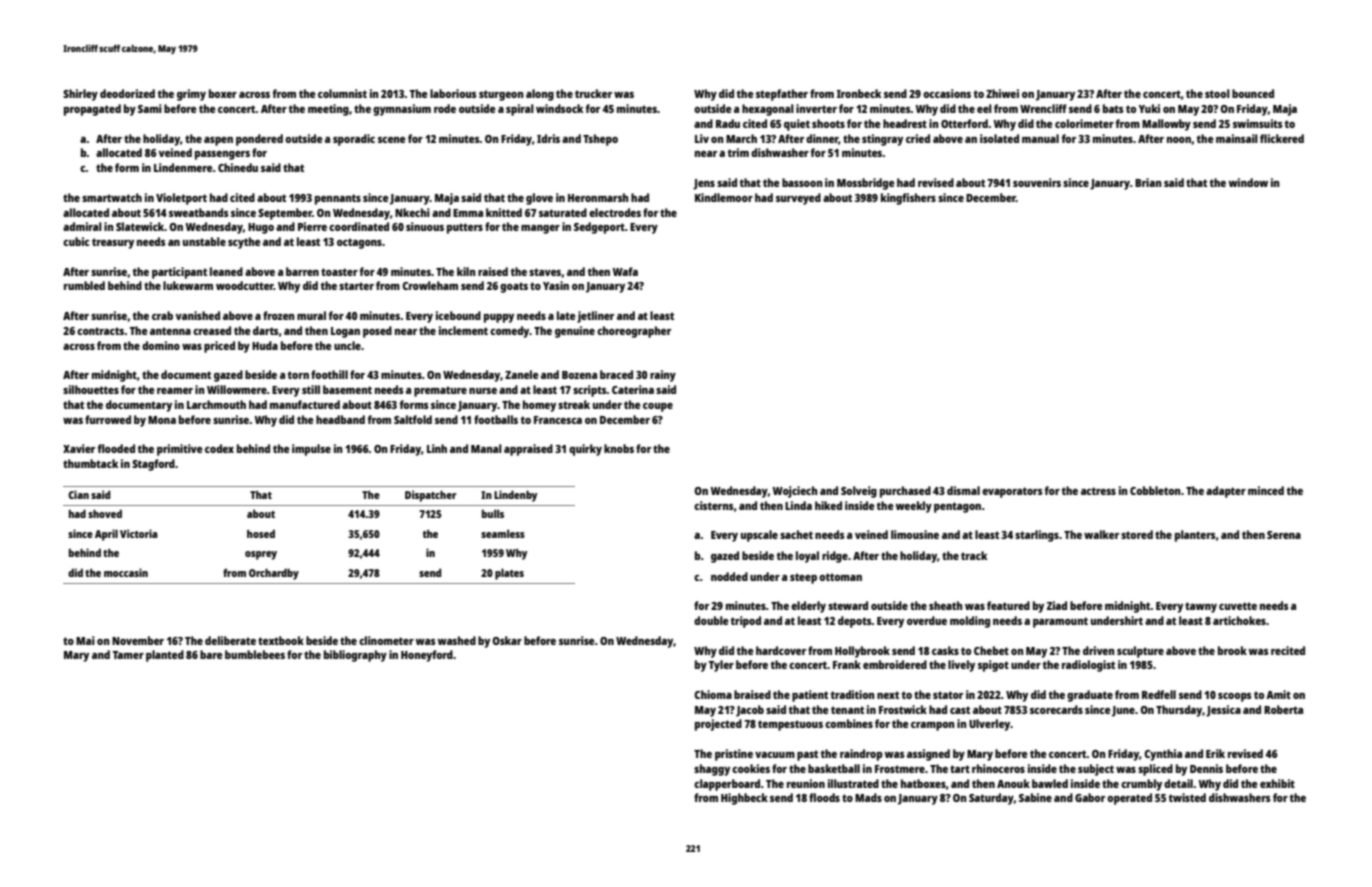  Describe the element at coordinates (1037, 182) in the page. I see `souvenirs` at that location.
